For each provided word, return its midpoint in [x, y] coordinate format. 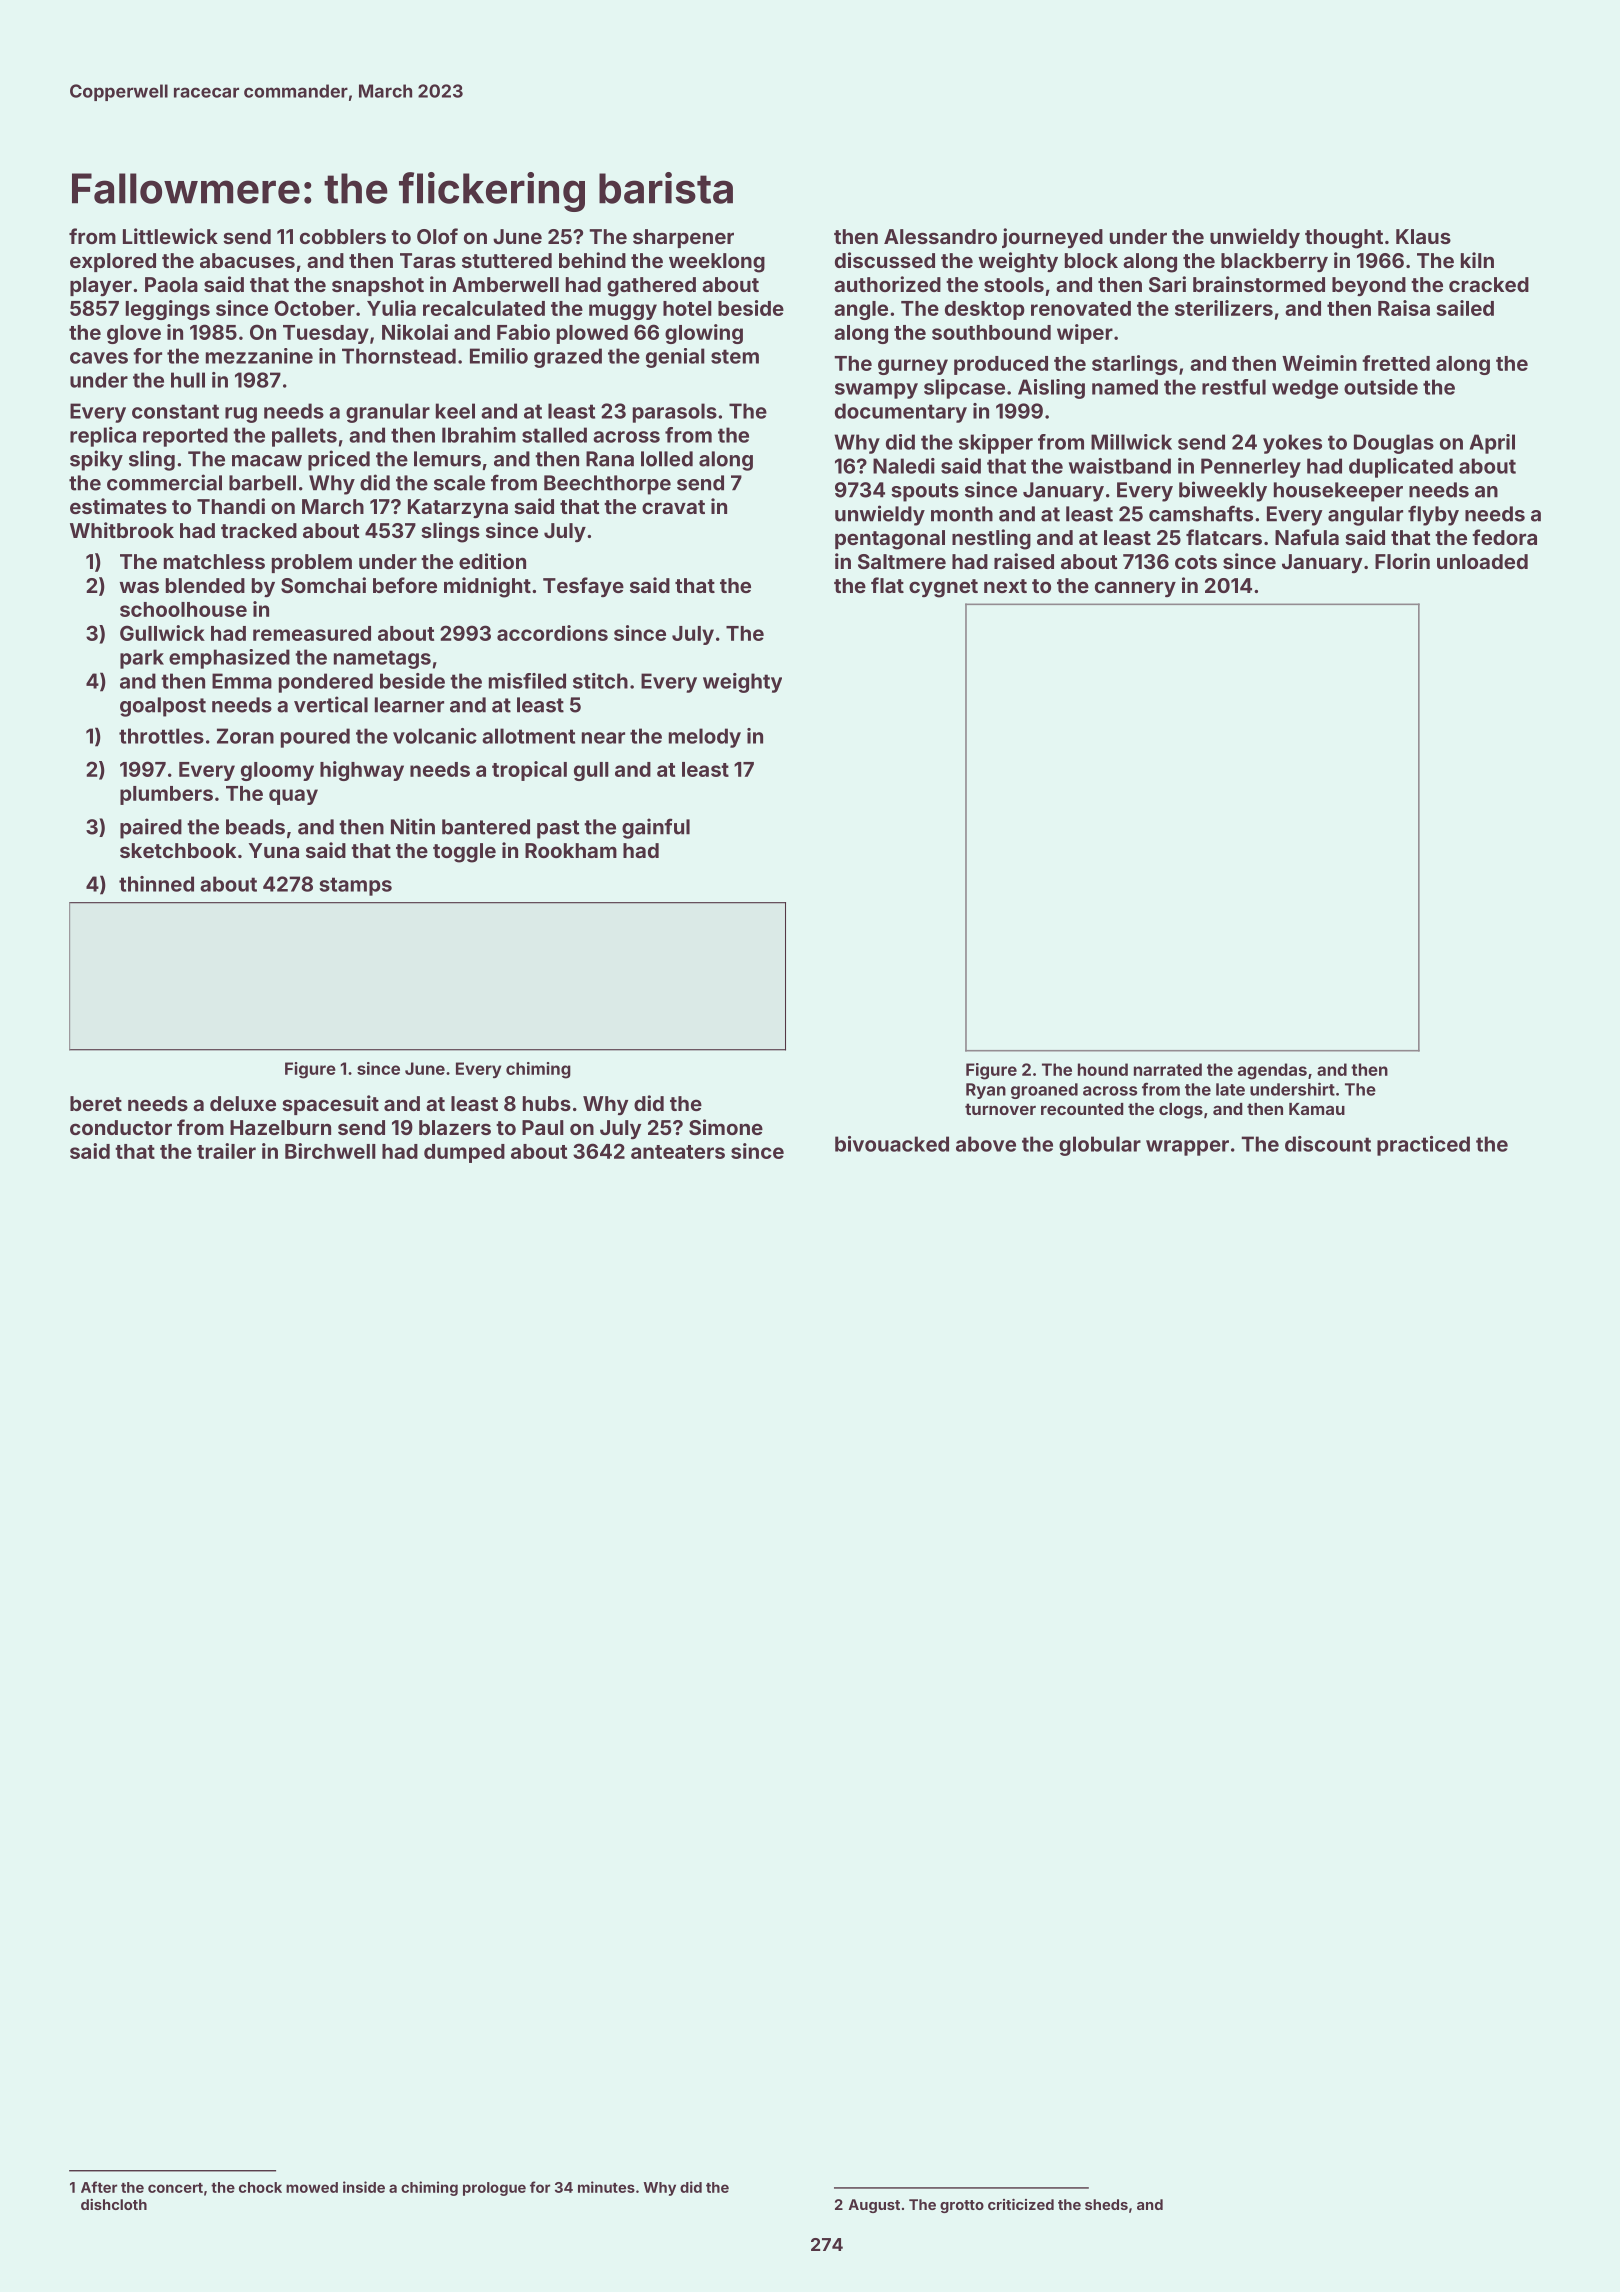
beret [96, 1103]
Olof [437, 236]
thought [1344, 239]
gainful [656, 828]
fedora [1504, 537]
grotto [962, 2206]
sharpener [683, 238]
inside [364, 2187]
